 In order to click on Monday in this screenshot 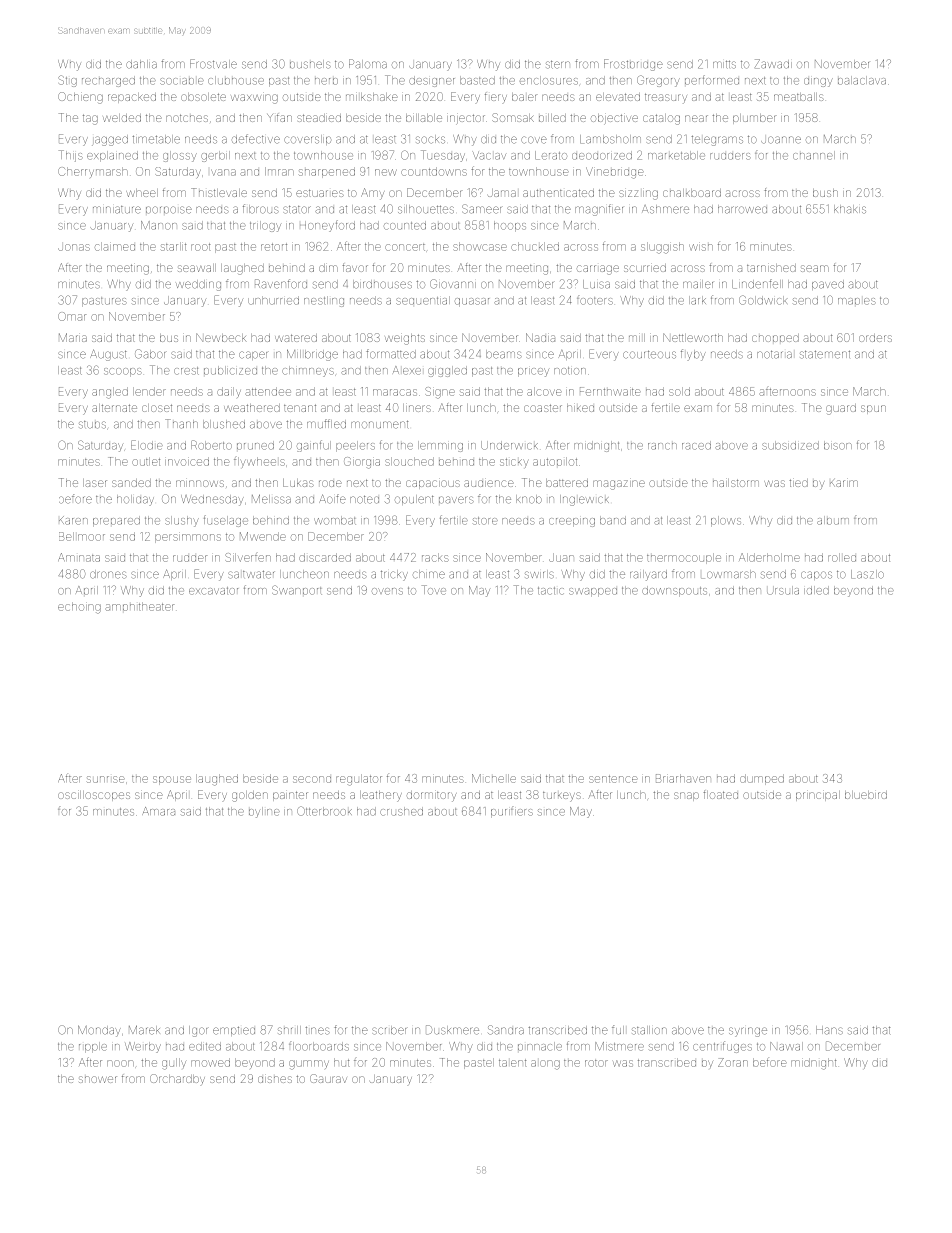, I will do `click(99, 1031)`.
